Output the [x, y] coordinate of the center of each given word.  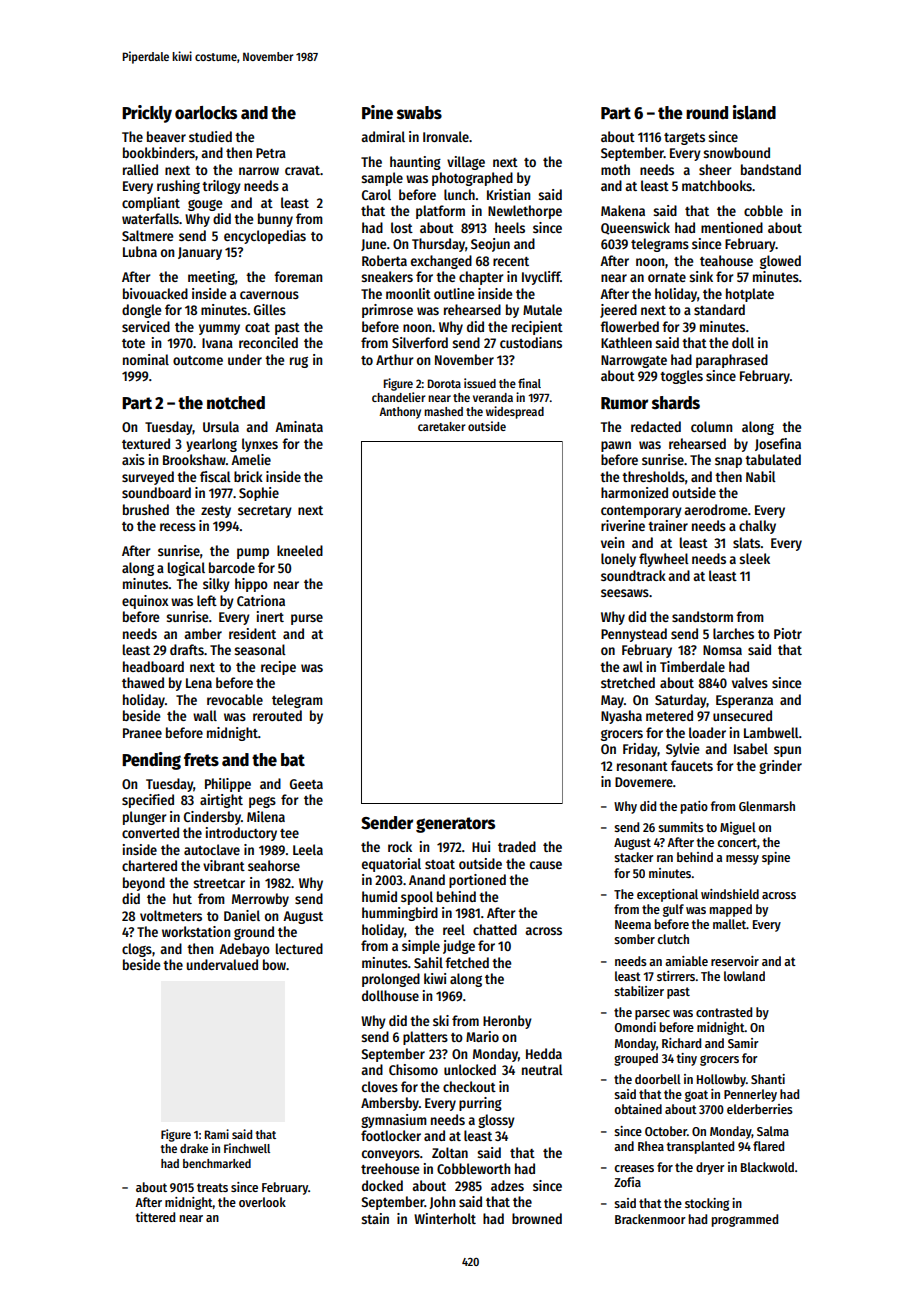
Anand [427, 879]
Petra [271, 153]
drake [194, 1148]
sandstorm [702, 616]
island [754, 112]
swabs [419, 113]
